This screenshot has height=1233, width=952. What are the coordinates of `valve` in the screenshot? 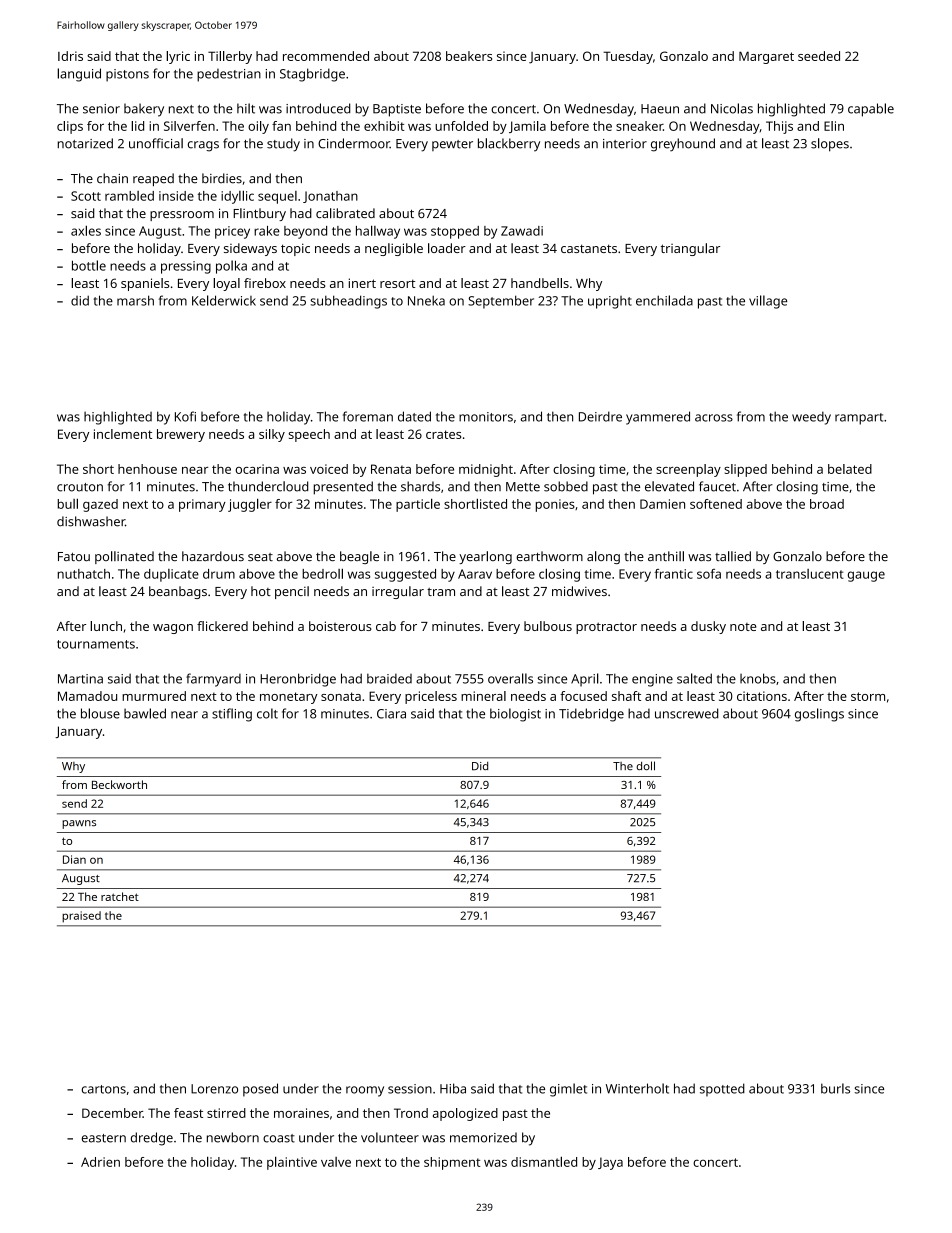 It's located at (336, 1162).
